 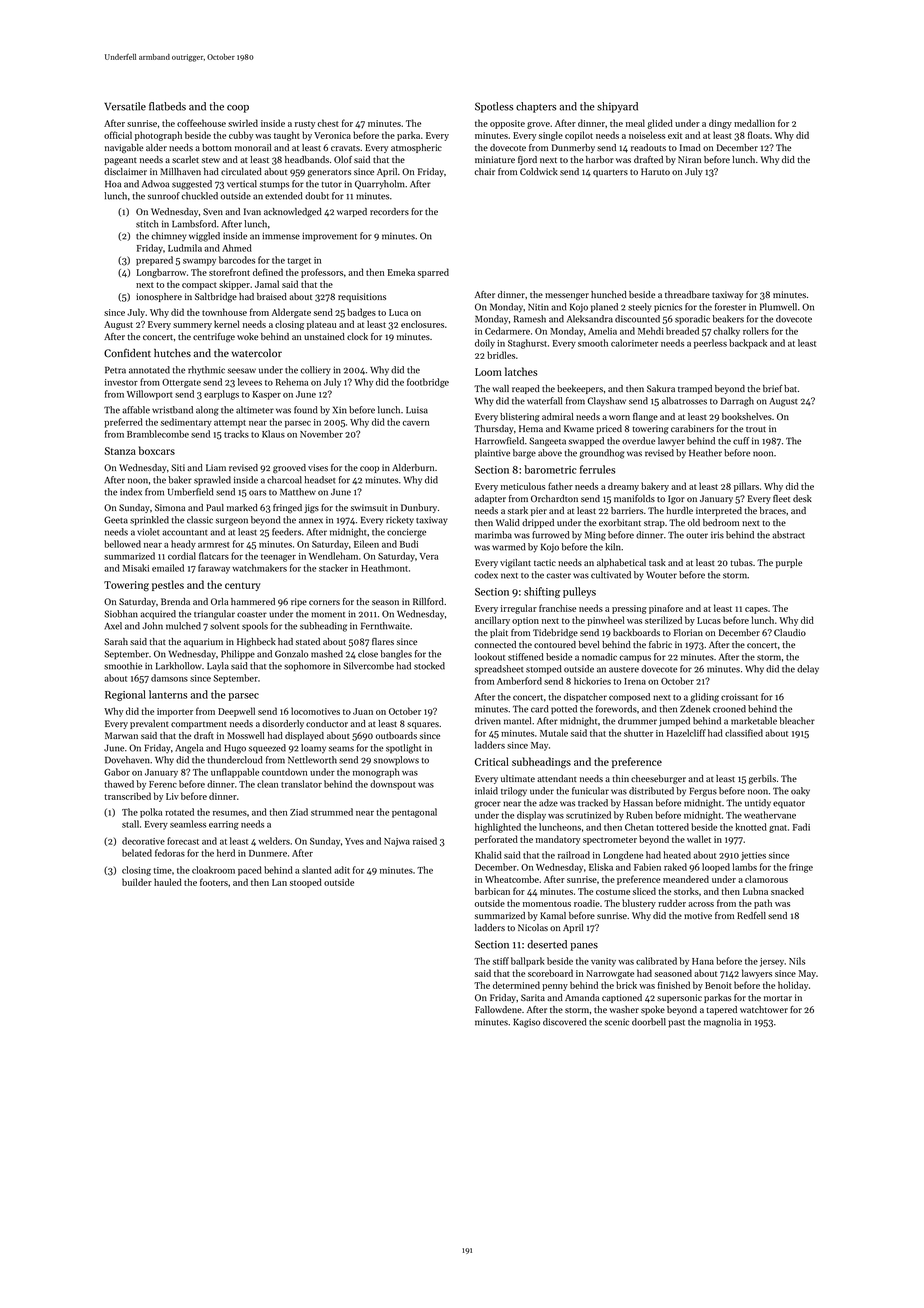 I want to click on vertical, so click(x=242, y=184).
